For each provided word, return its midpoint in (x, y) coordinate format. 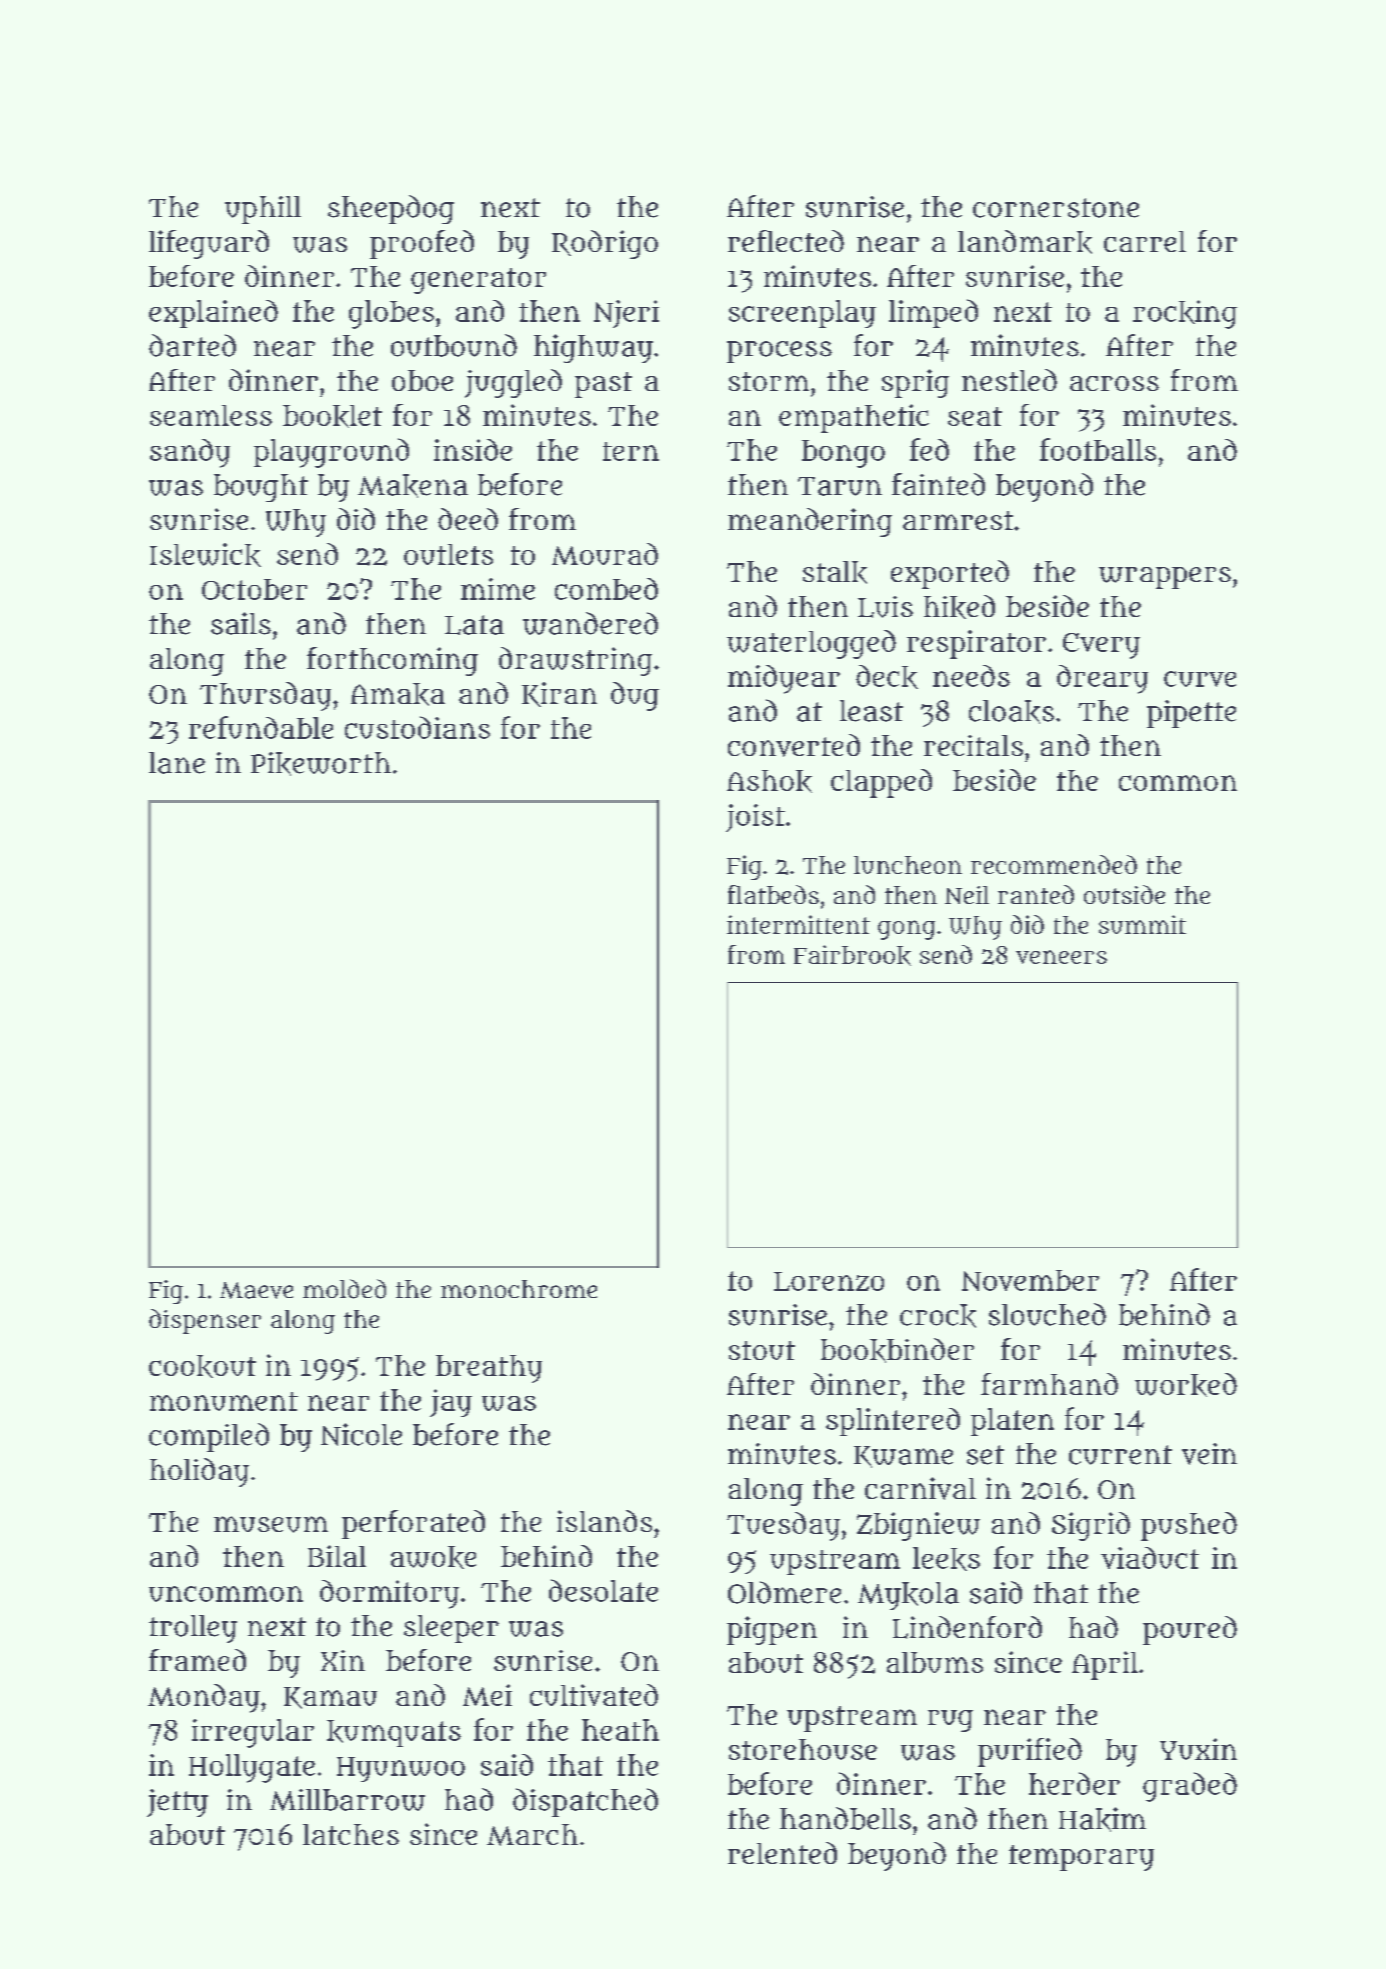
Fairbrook (852, 955)
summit (1142, 924)
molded (344, 1289)
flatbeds (773, 894)
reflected (786, 241)
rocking (1185, 314)
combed (606, 589)
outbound (454, 345)
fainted (938, 484)
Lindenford (967, 1627)
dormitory (389, 1594)
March (532, 1835)
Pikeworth (321, 764)
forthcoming (392, 661)
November (1030, 1280)
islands (604, 1521)
